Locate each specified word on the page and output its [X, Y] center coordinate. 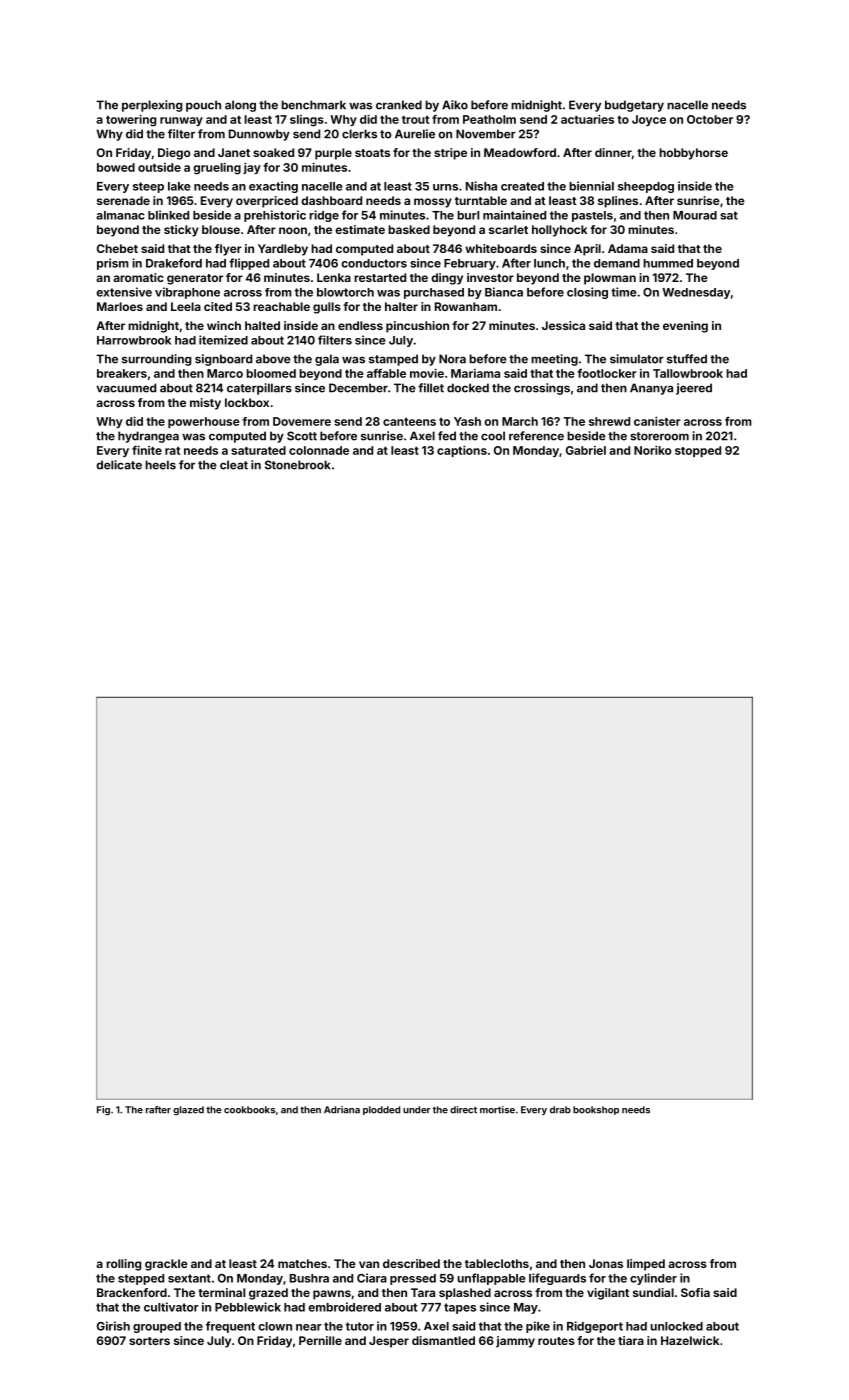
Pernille [320, 1340]
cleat [234, 465]
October [710, 119]
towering [131, 120]
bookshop [596, 1110]
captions [462, 451]
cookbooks [249, 1110]
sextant [189, 1278]
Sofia [695, 1292]
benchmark [313, 105]
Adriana [342, 1110]
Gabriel [586, 450]
